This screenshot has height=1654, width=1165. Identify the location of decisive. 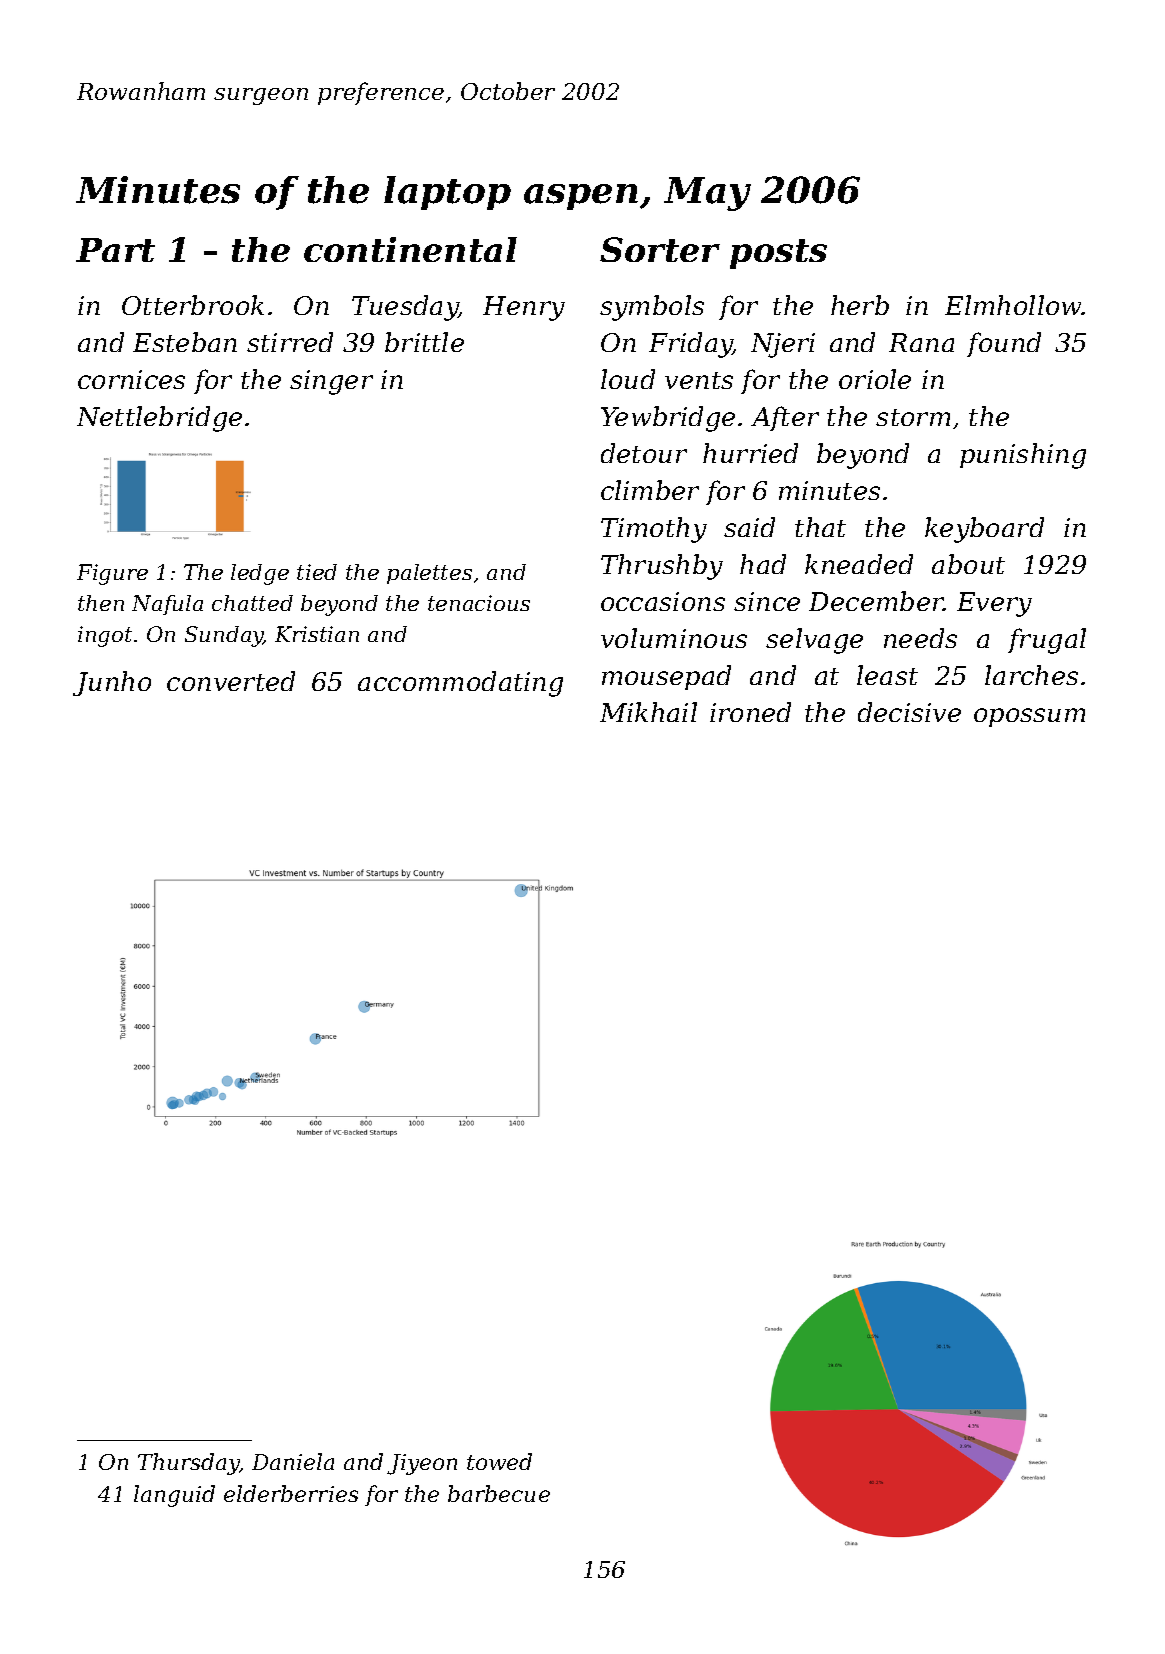
(909, 712).
